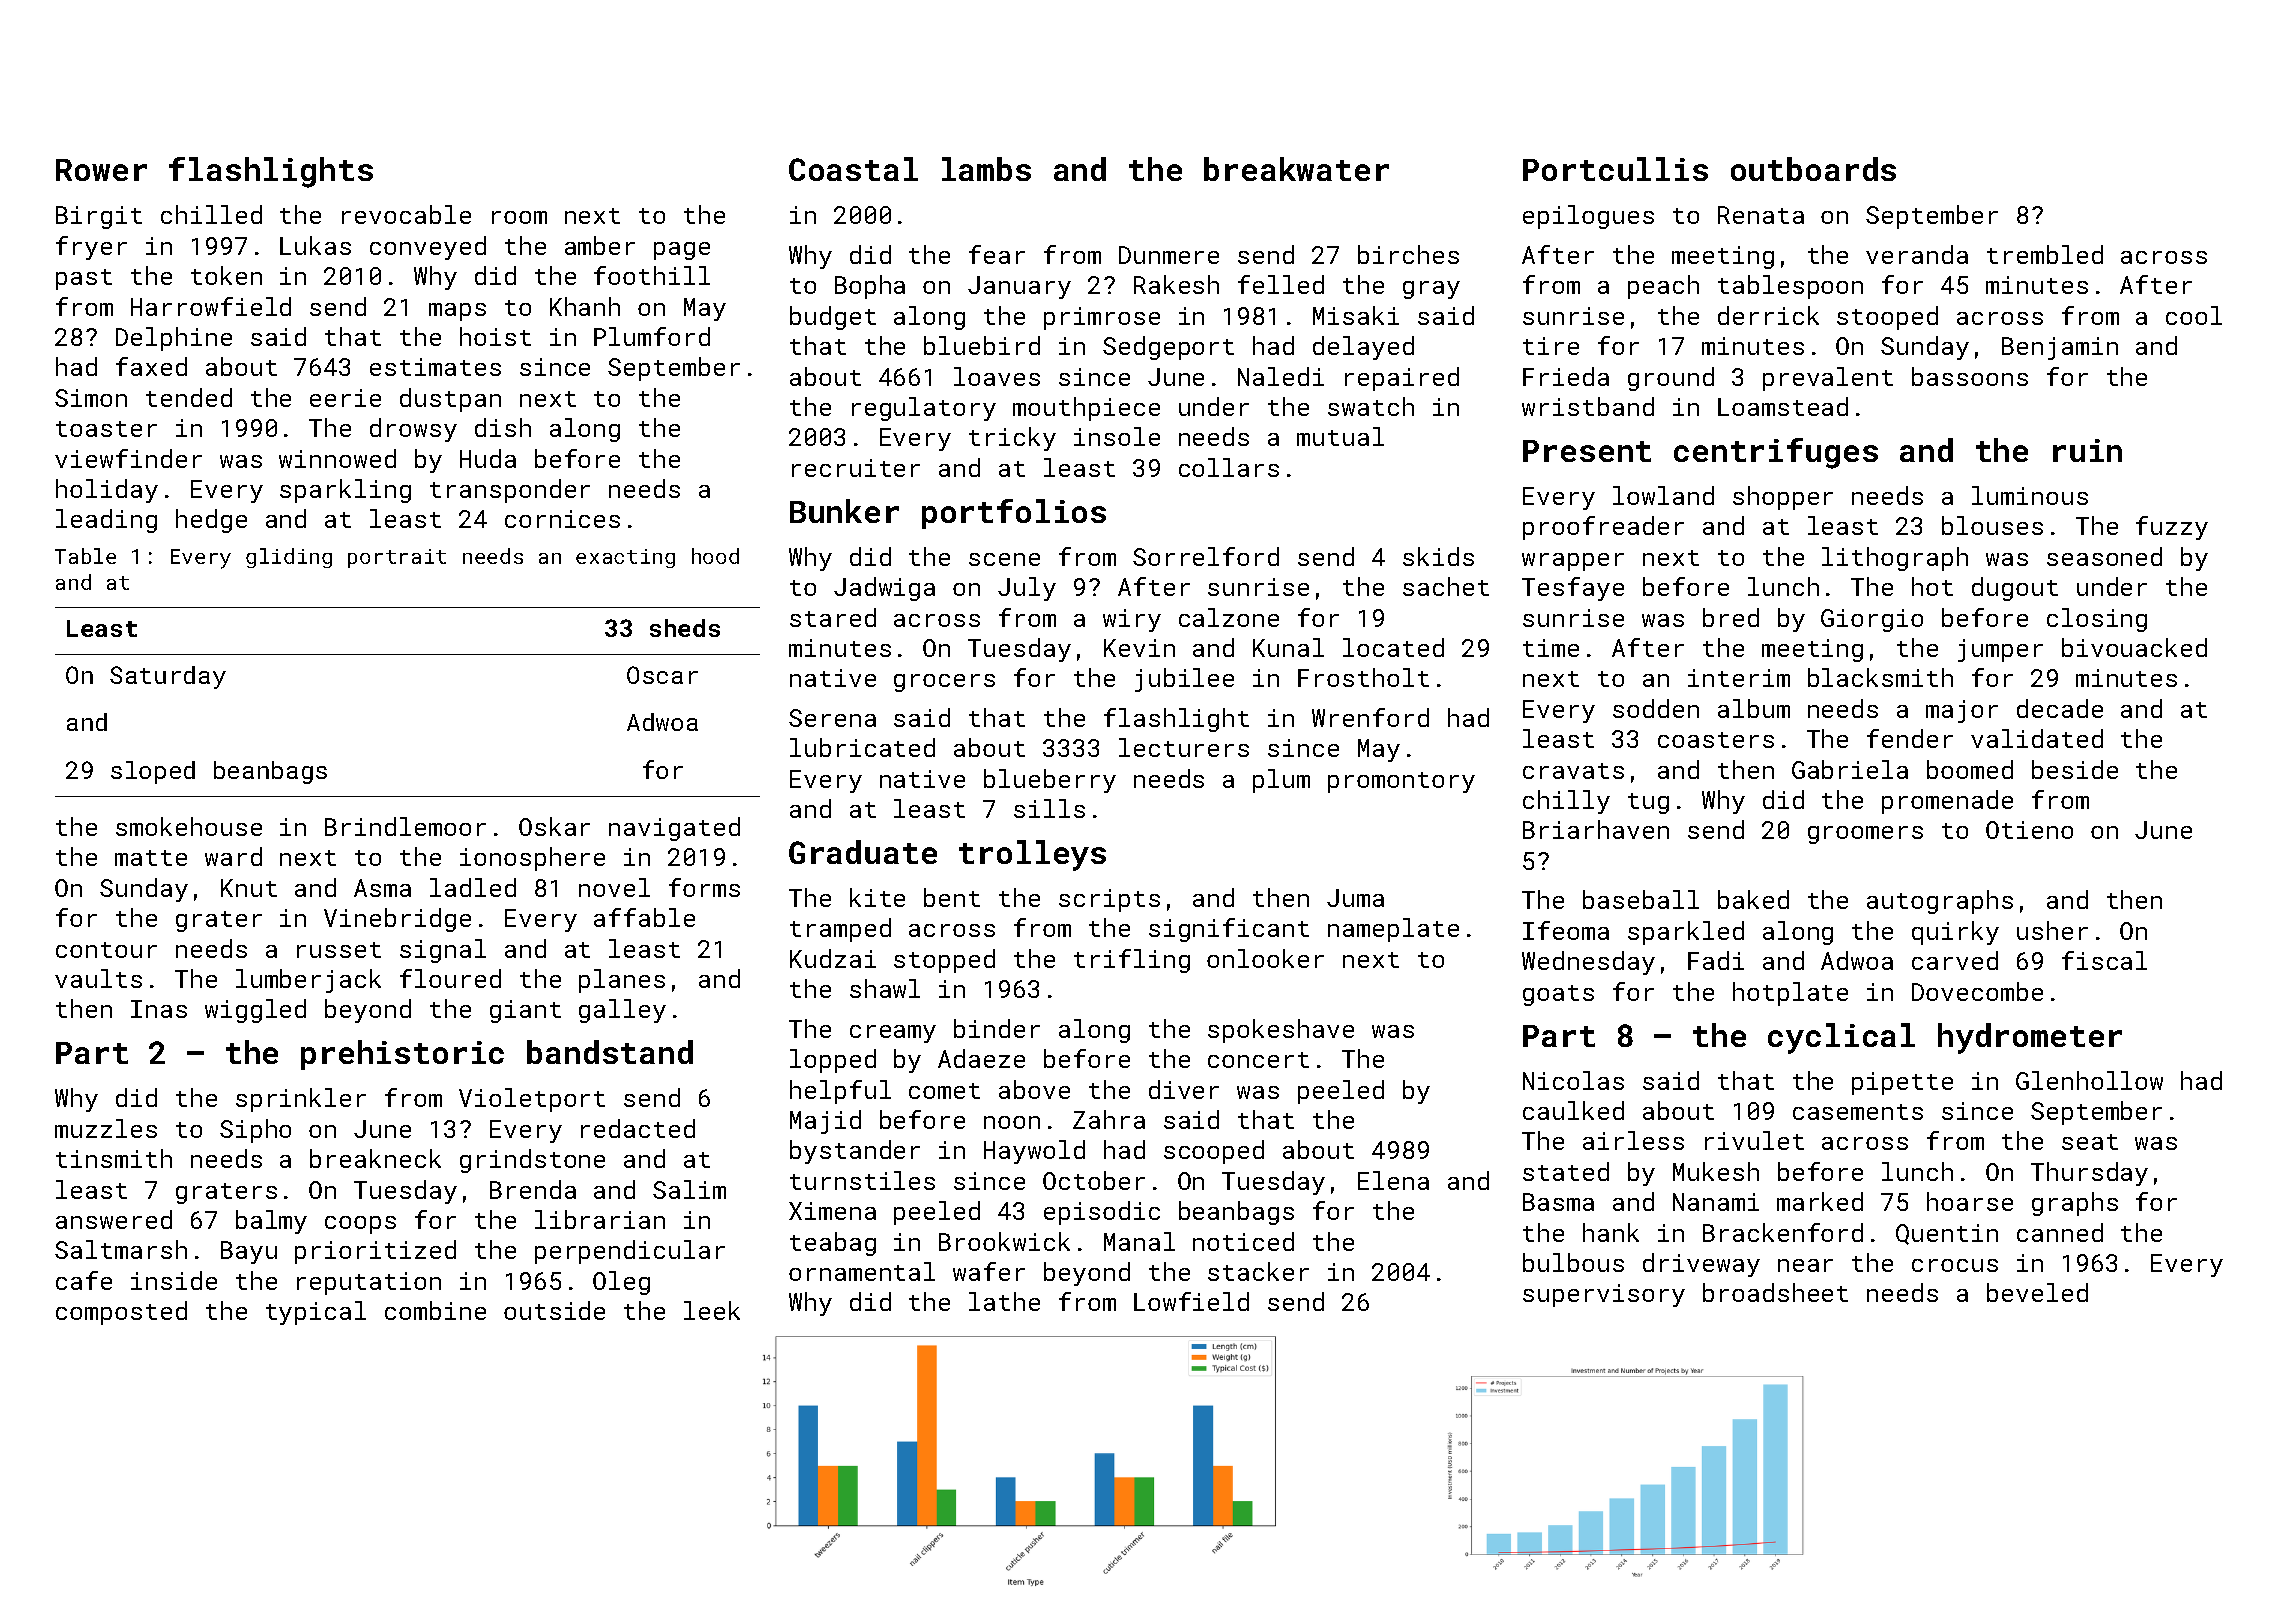 The image size is (2282, 1614). What do you see at coordinates (1050, 781) in the page?
I see `blueberry` at bounding box center [1050, 781].
